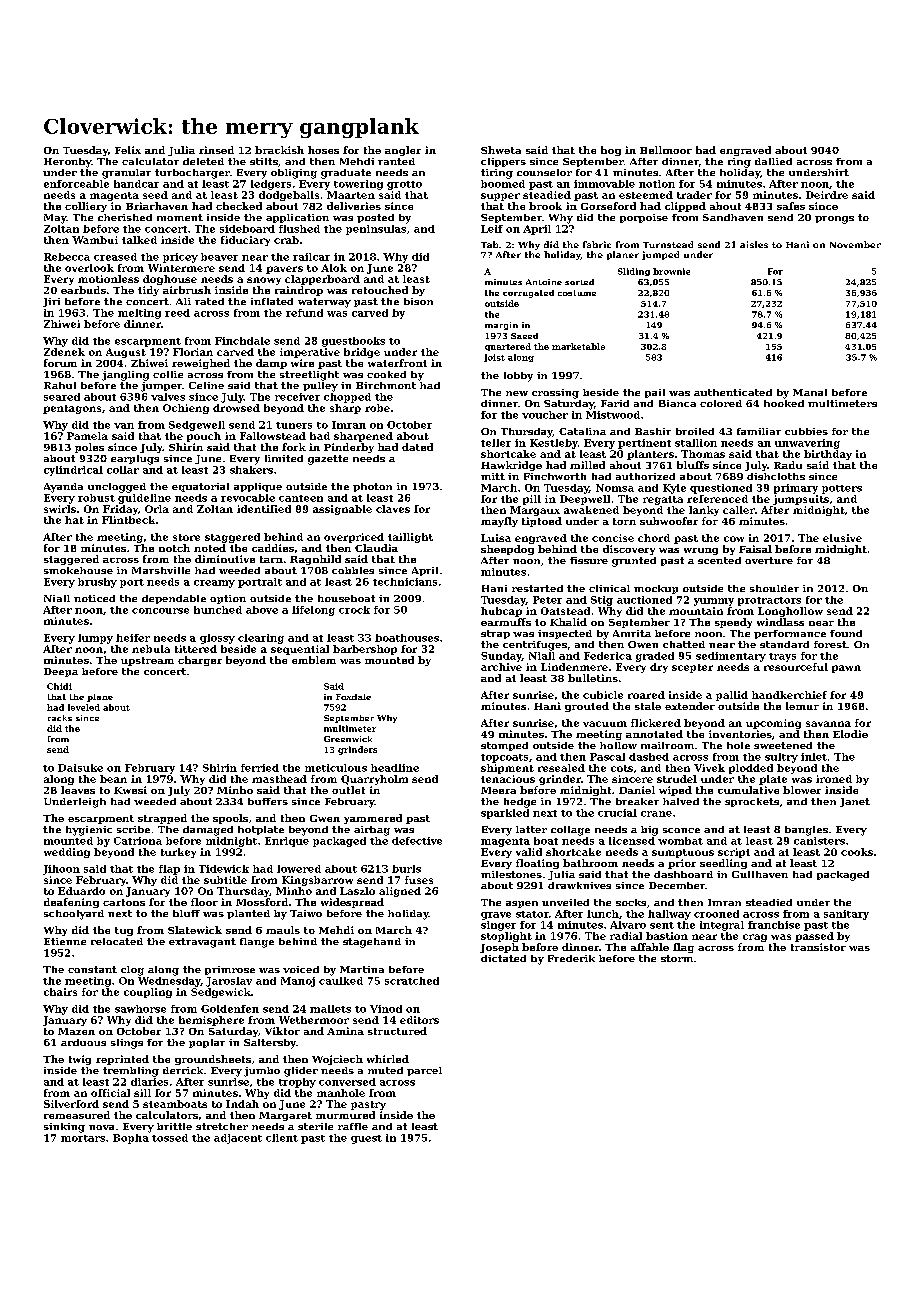  What do you see at coordinates (683, 853) in the screenshot?
I see `sumptuous` at bounding box center [683, 853].
